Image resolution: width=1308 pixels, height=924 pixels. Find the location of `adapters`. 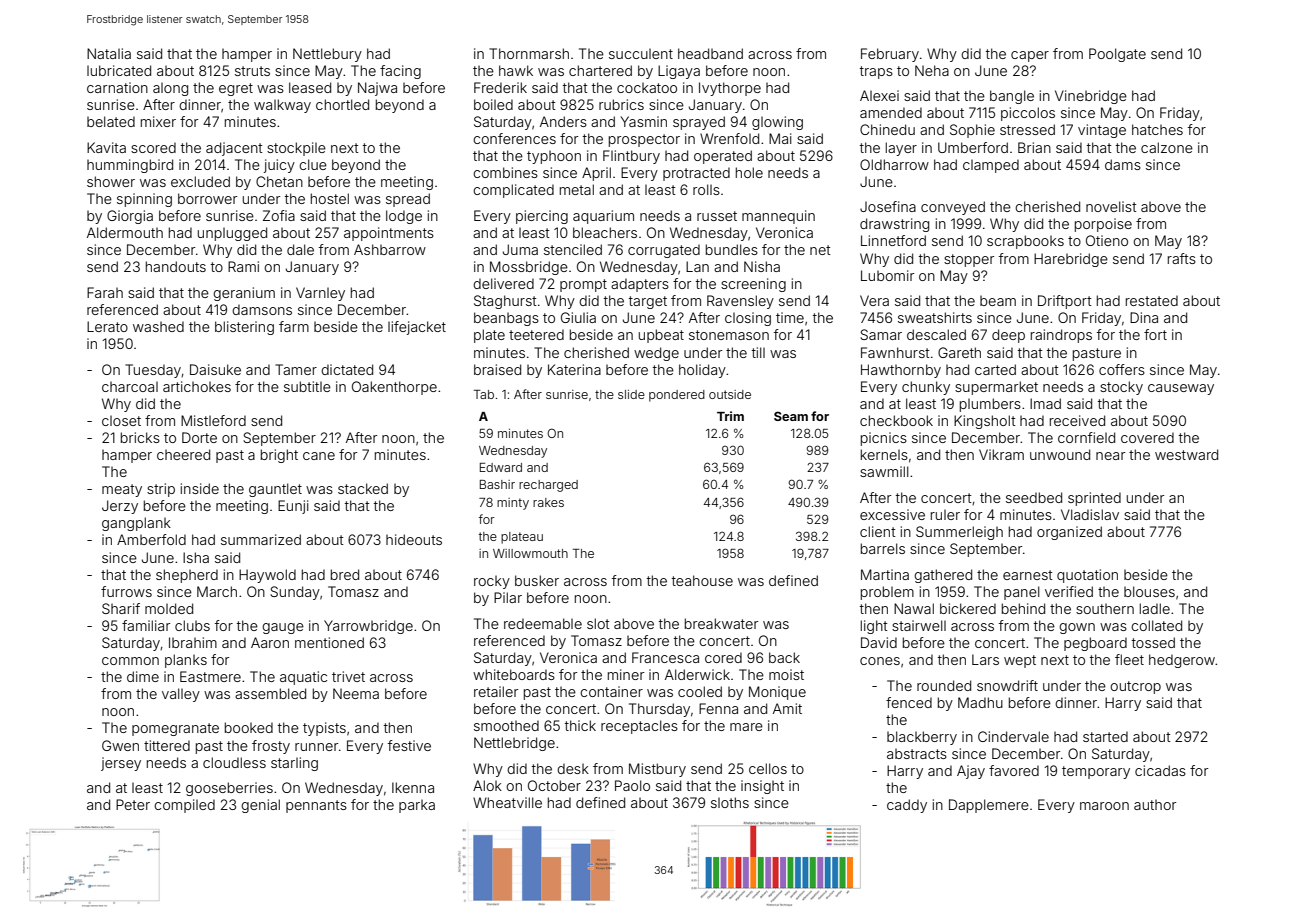

adapters is located at coordinates (640, 285).
